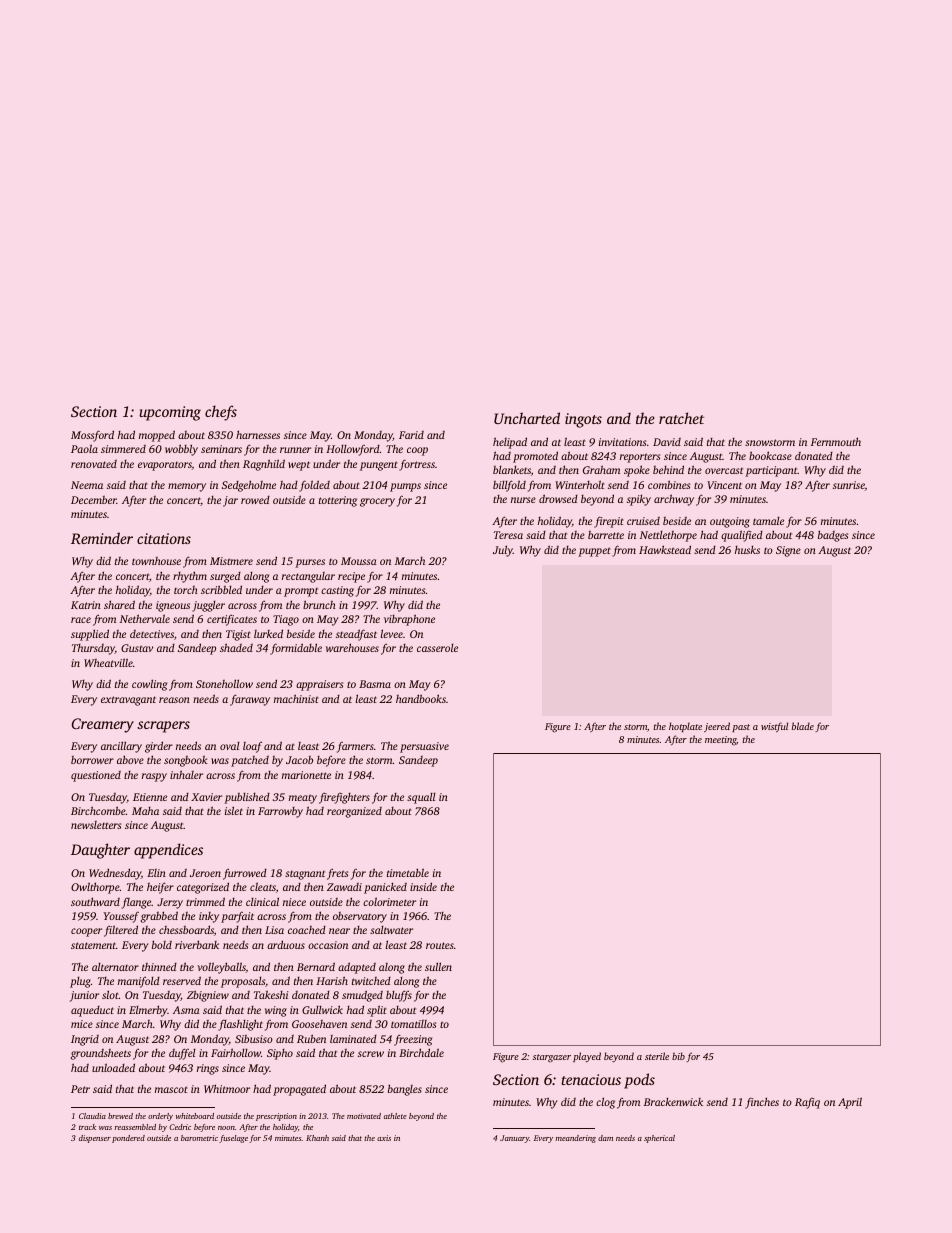 The width and height of the document is (952, 1233). I want to click on volleyballs, so click(222, 968).
